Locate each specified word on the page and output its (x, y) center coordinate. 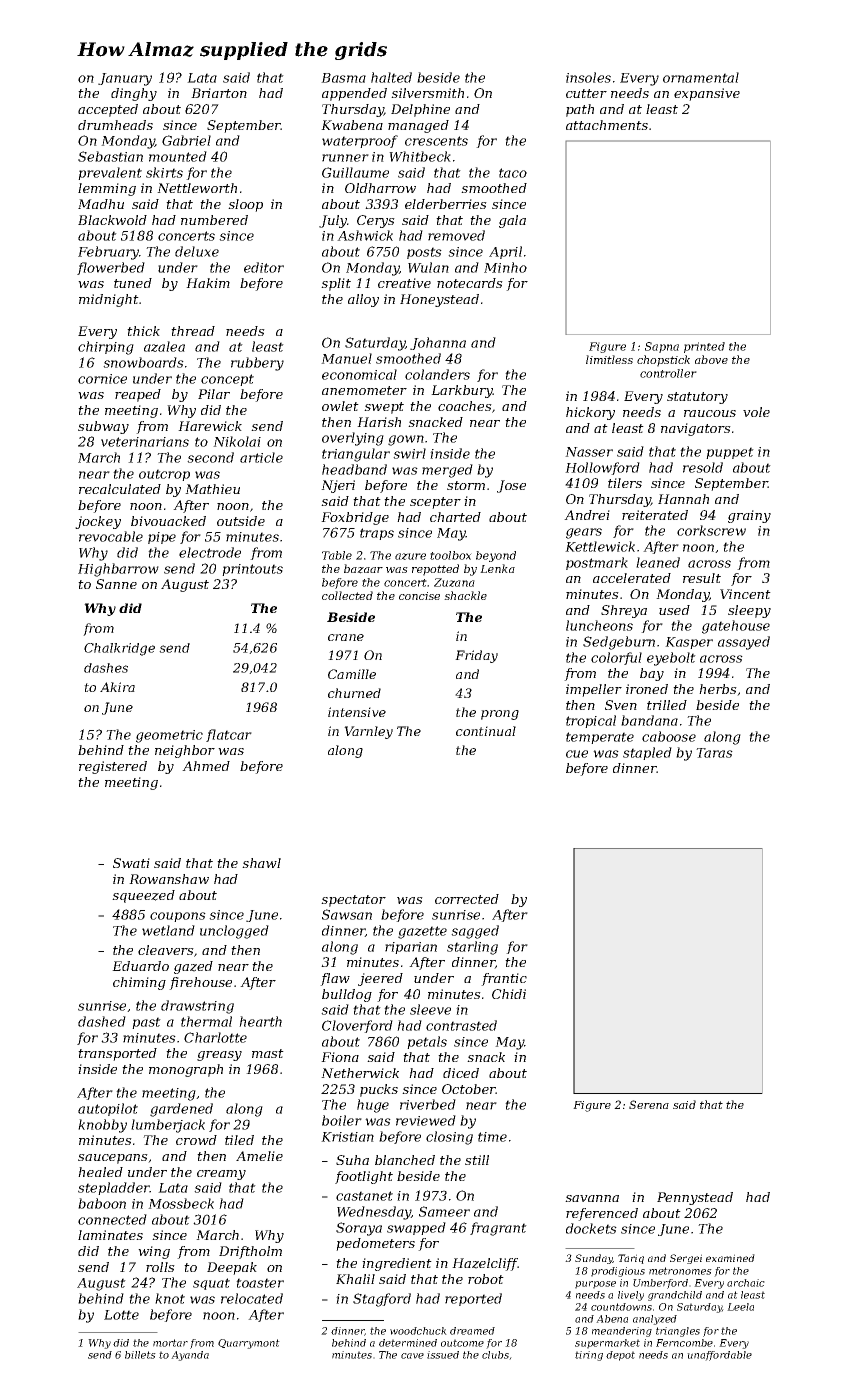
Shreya (624, 611)
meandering (622, 1332)
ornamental (701, 77)
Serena (649, 1104)
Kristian (347, 1137)
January (125, 79)
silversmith (427, 93)
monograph (186, 1070)
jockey (98, 522)
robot (486, 1279)
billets (140, 1355)
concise (419, 596)
